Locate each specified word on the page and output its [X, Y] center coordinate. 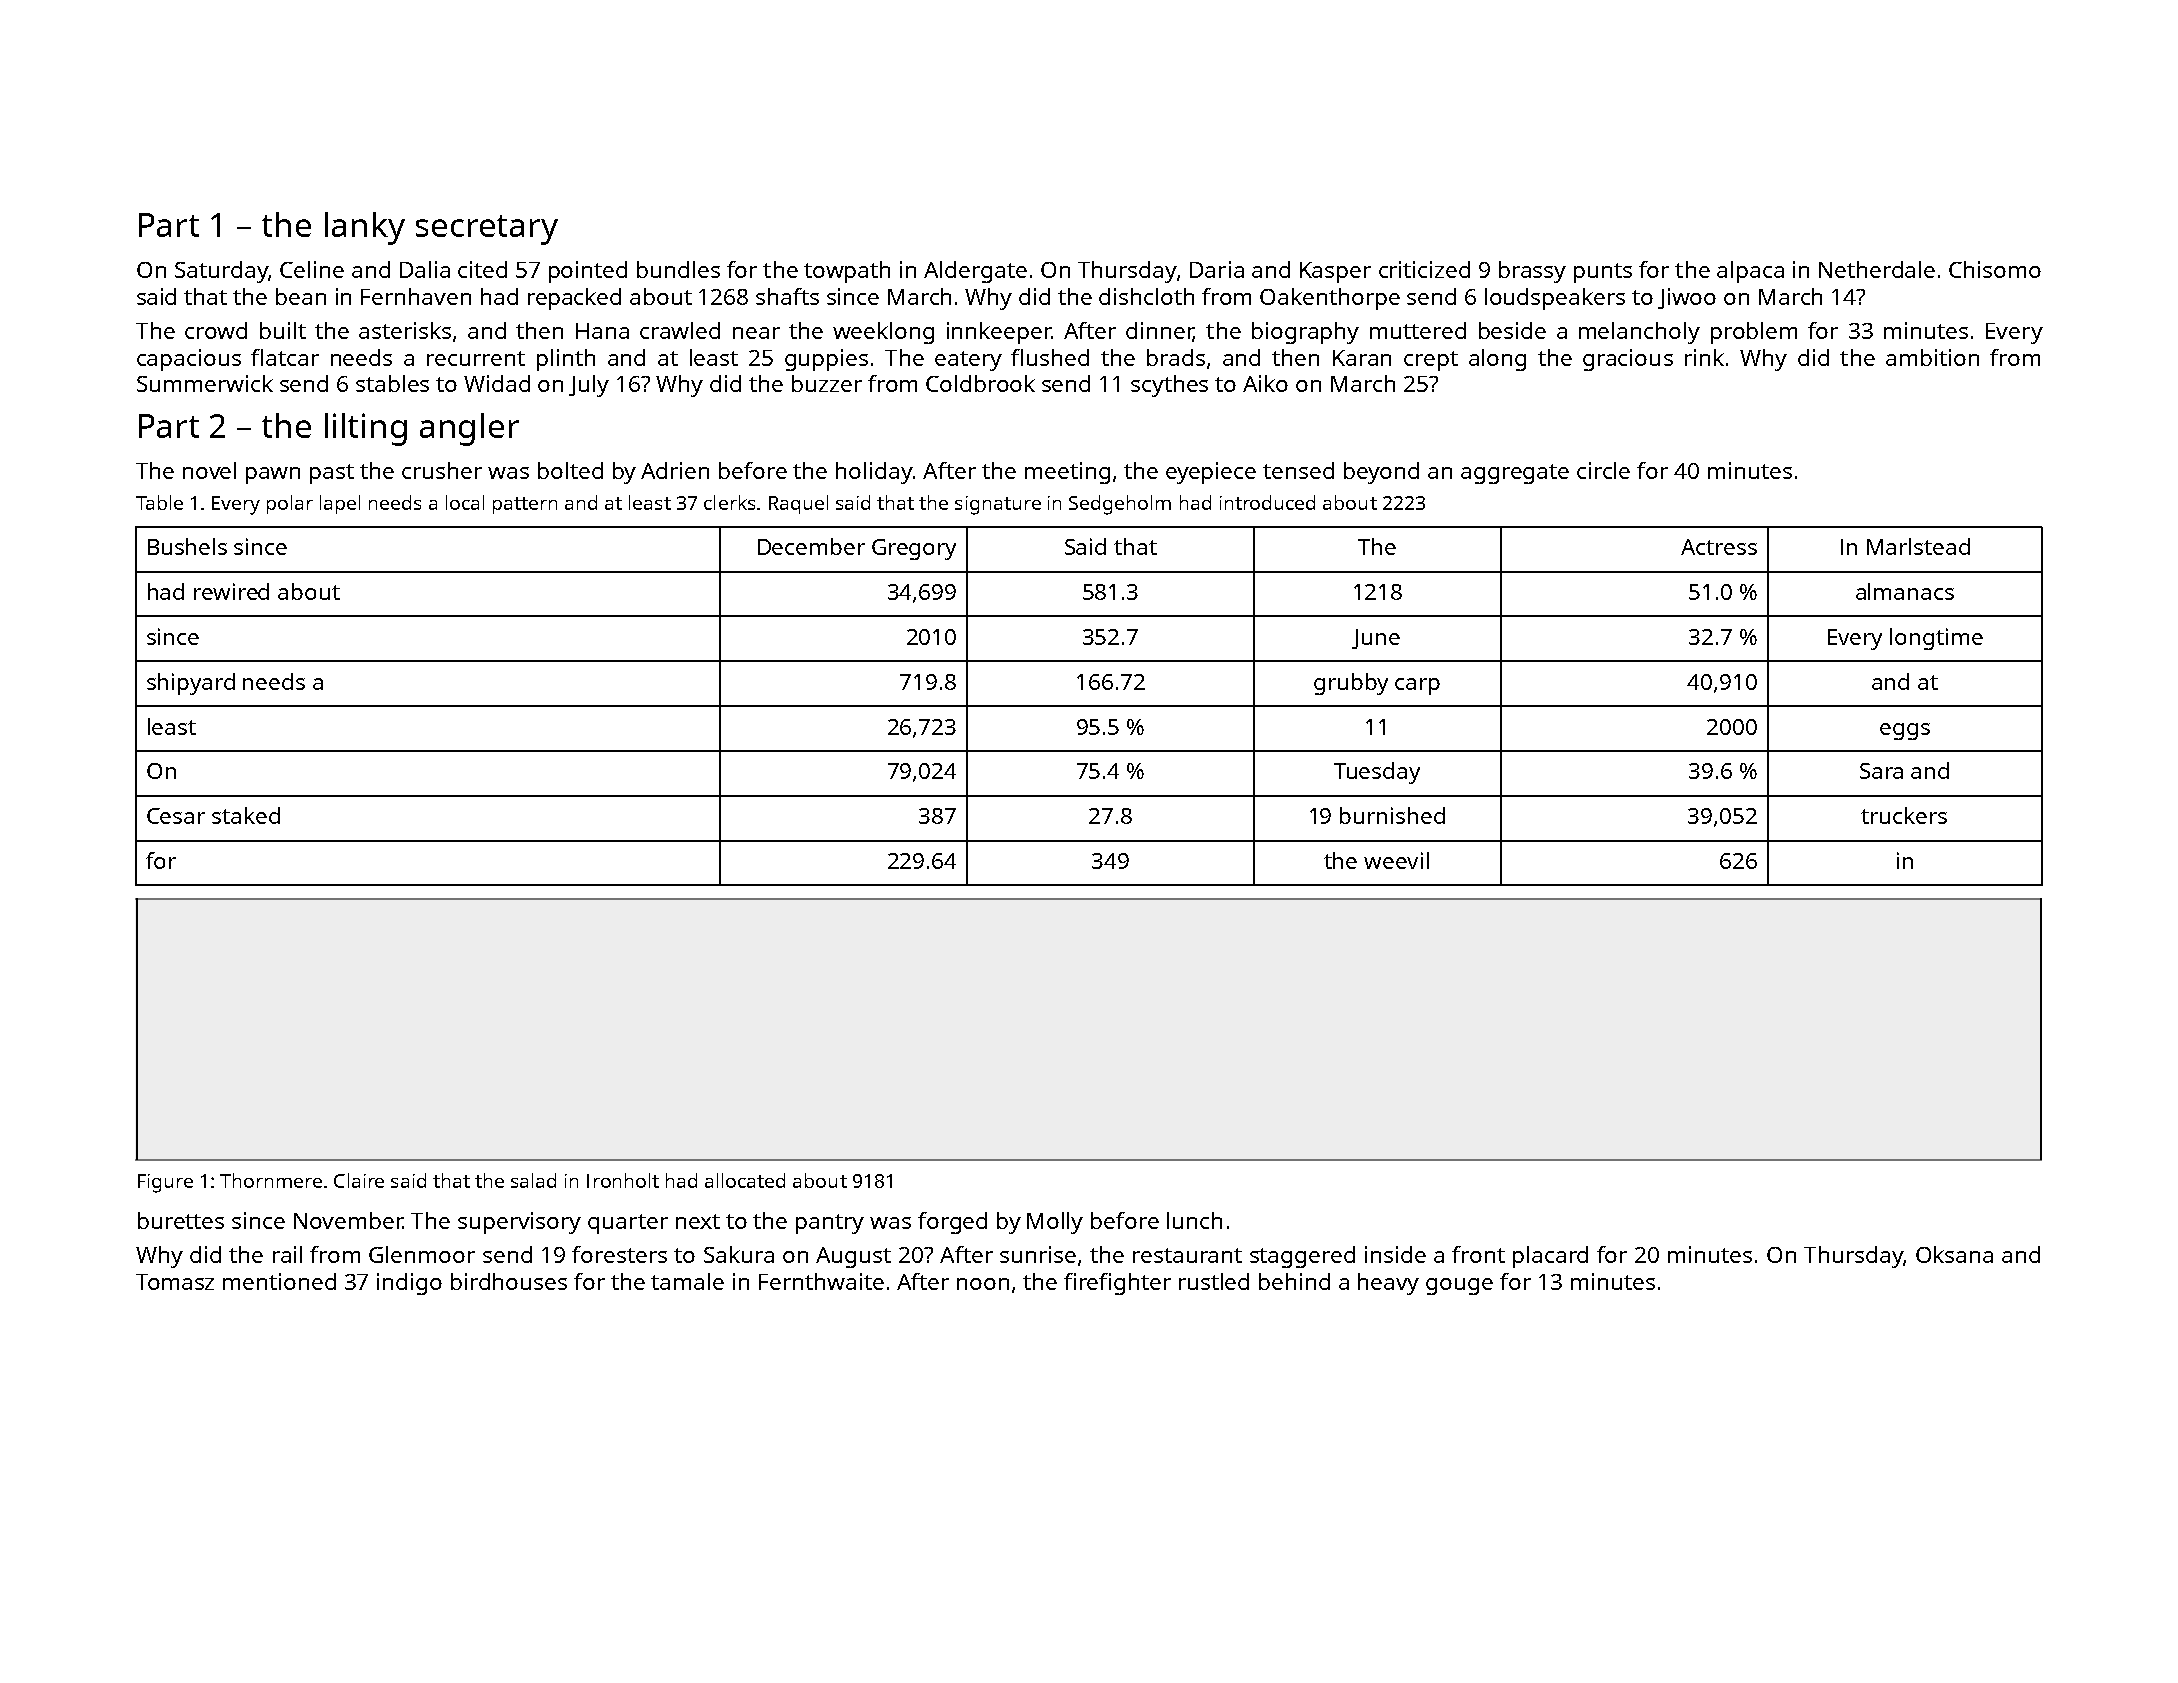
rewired [231, 591]
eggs [1905, 731]
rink [1704, 357]
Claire [359, 1180]
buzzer [827, 383]
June [1376, 639]
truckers [1904, 815]
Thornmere [271, 1180]
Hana [602, 331]
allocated [745, 1180]
